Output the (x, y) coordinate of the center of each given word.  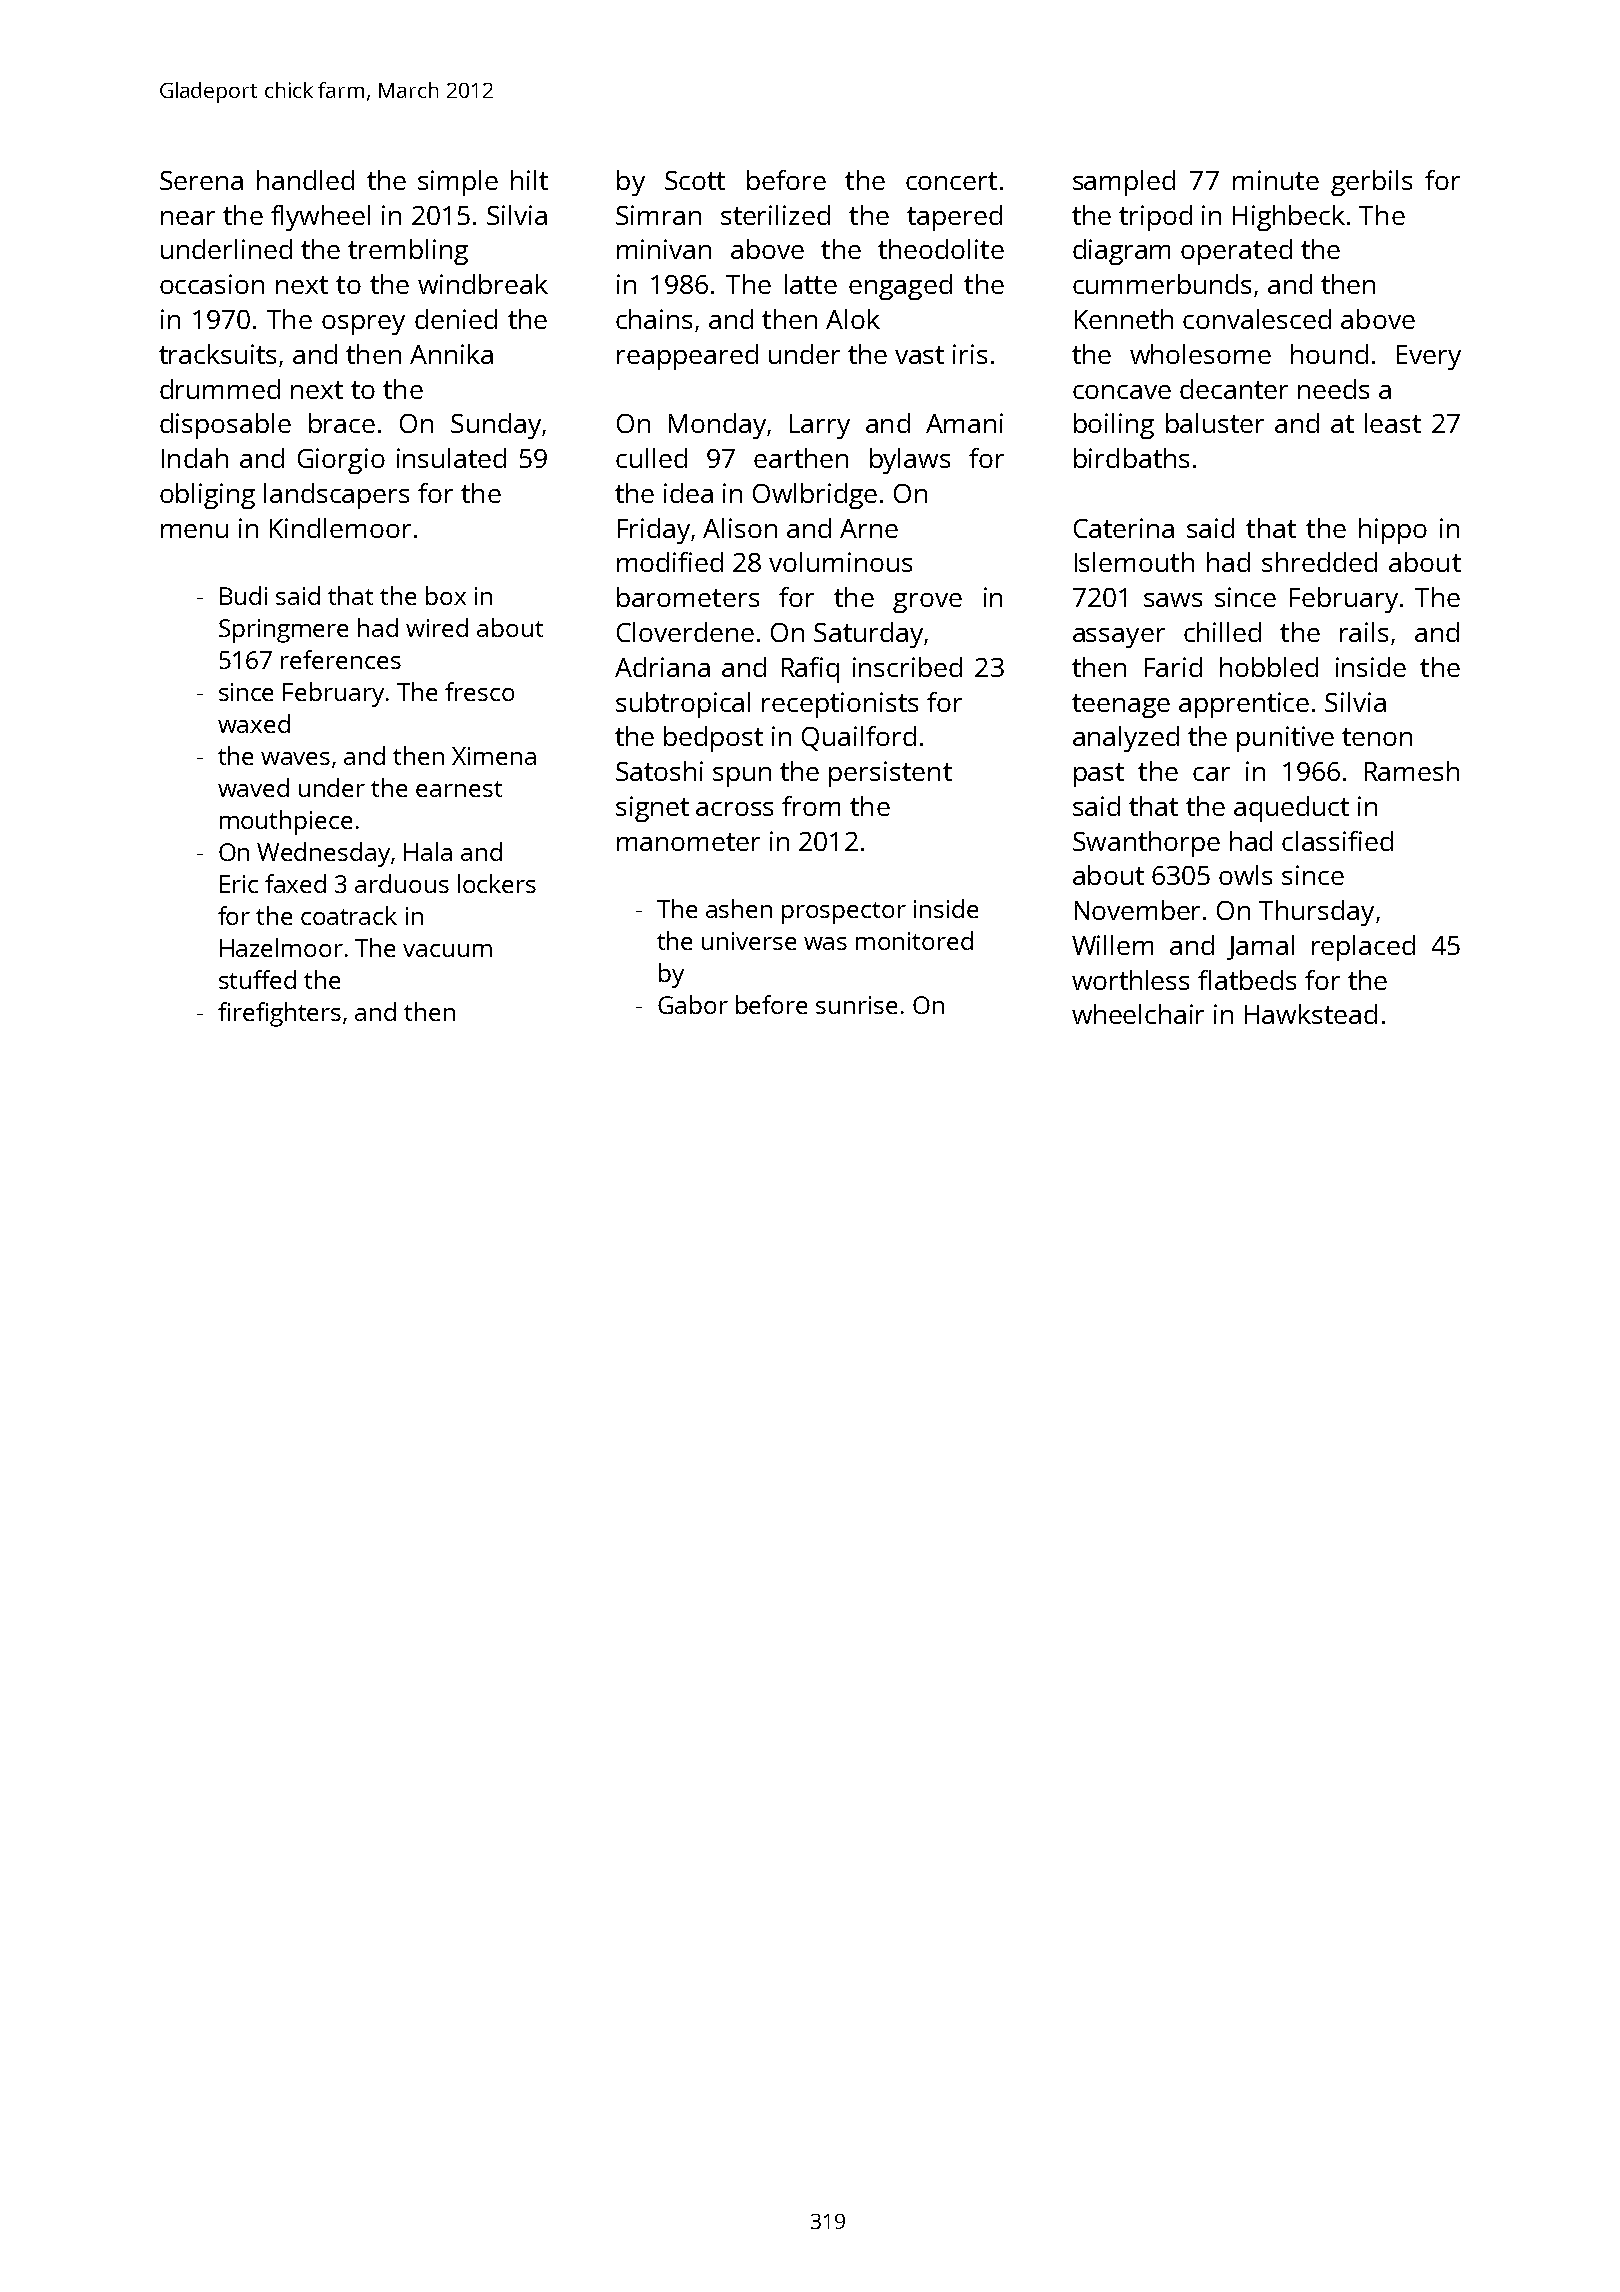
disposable (225, 426)
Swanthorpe (1146, 844)
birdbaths (1131, 458)
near (188, 218)
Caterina (1124, 528)
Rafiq (810, 670)
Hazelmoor (281, 947)
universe (749, 941)
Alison (740, 528)
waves (295, 758)
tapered (954, 218)
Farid (1173, 667)
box (446, 595)
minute (1276, 180)
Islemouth (1134, 562)
